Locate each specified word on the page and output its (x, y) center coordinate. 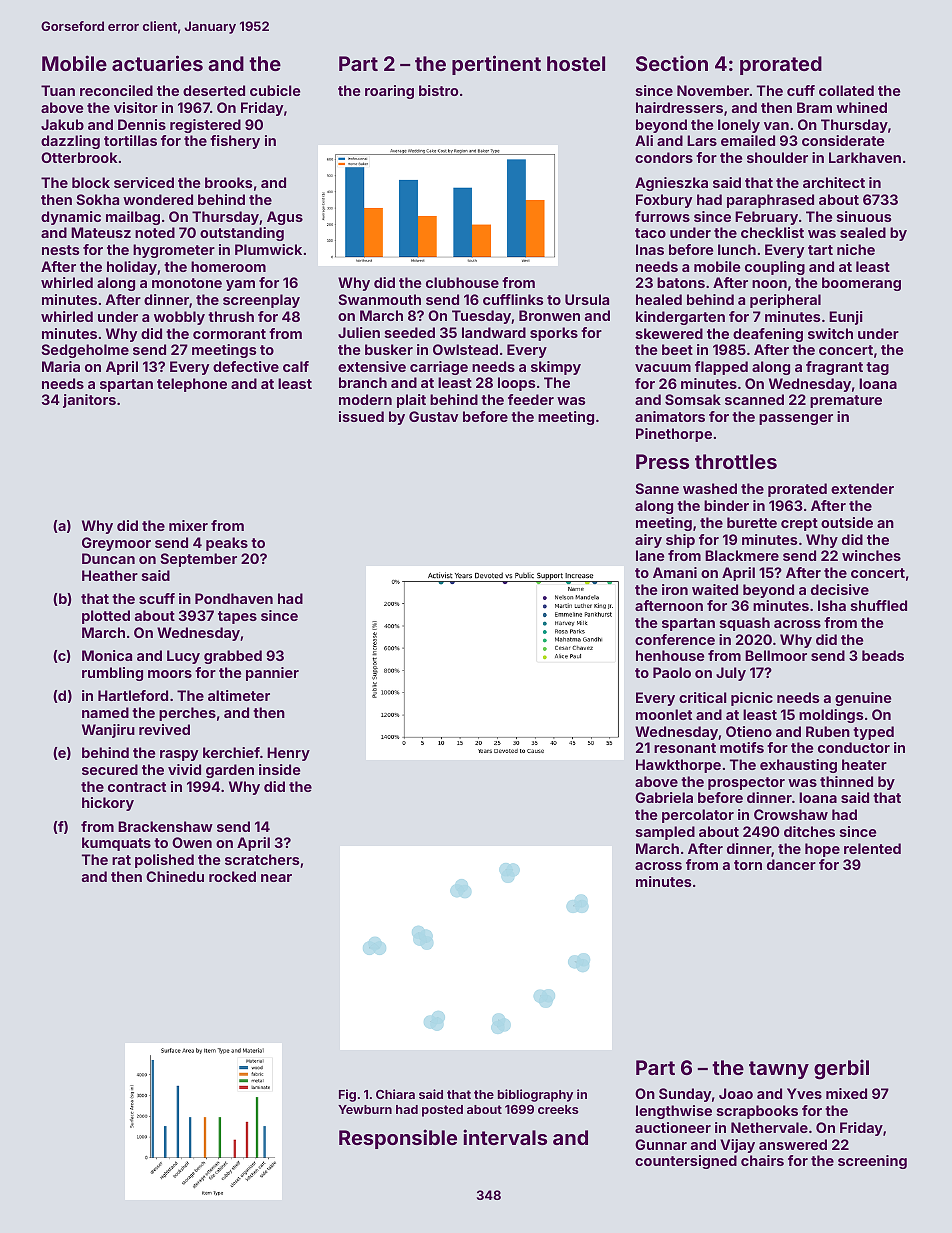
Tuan (58, 90)
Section (672, 63)
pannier (272, 674)
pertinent (496, 65)
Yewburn (365, 1109)
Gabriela (664, 797)
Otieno (749, 731)
